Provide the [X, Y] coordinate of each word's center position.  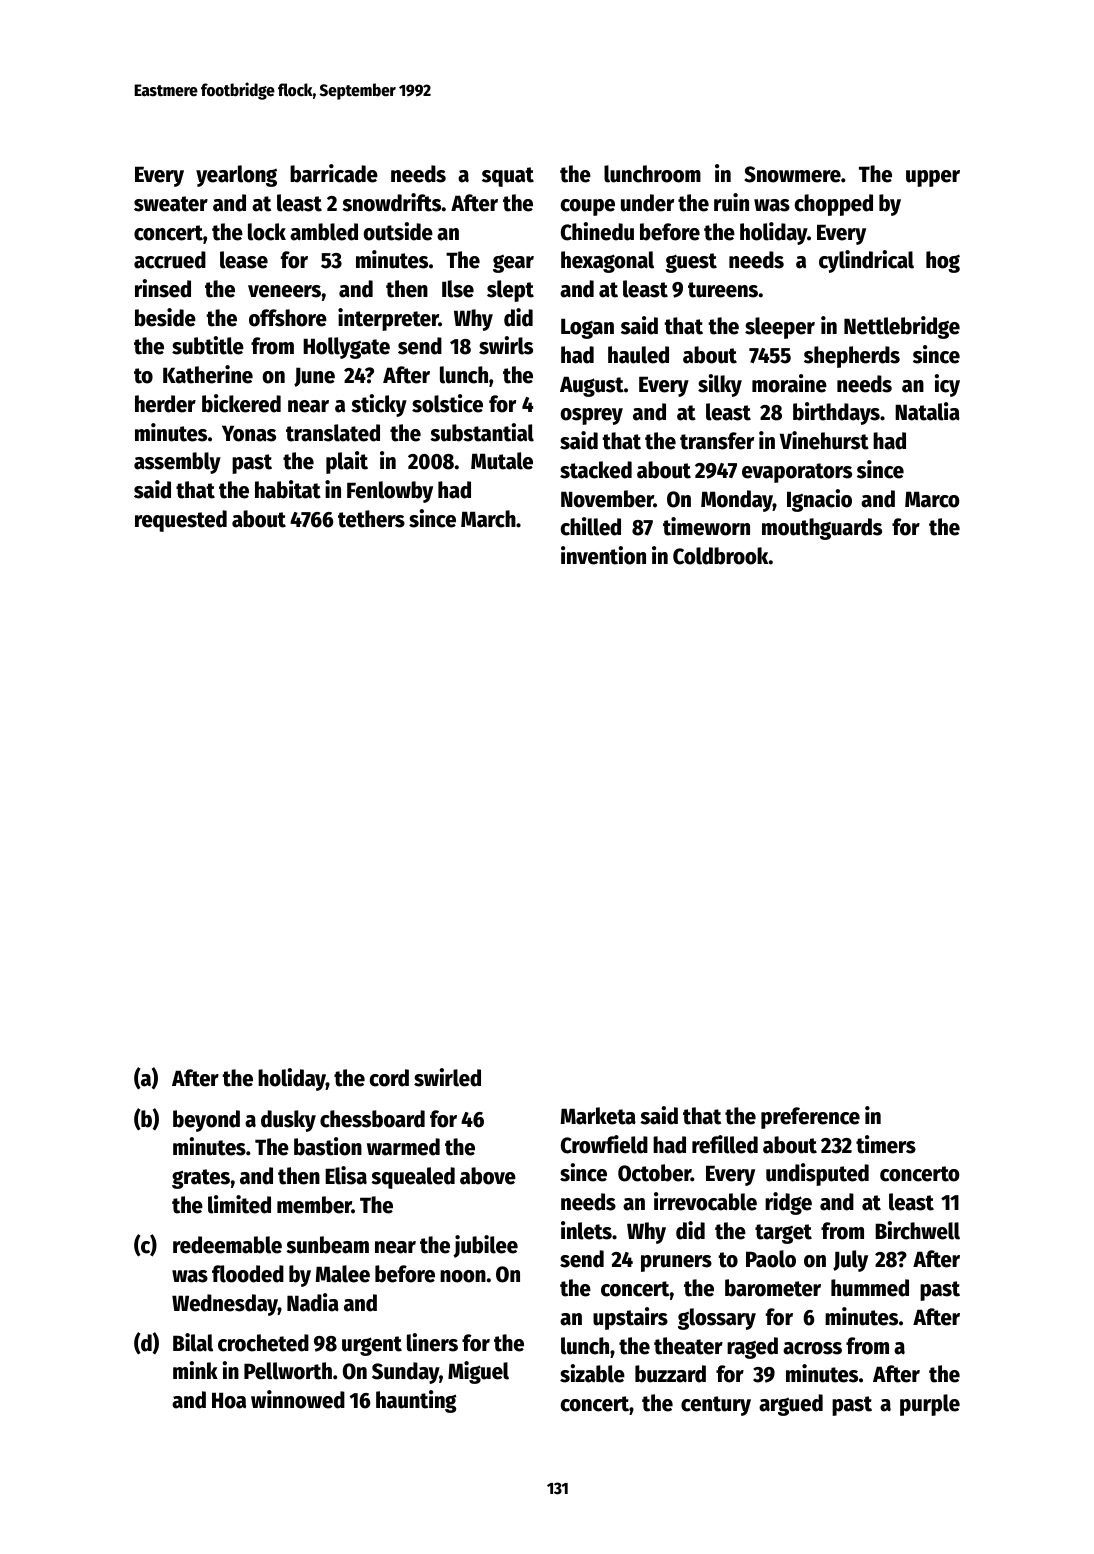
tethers [371, 519]
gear [513, 264]
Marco [932, 499]
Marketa [598, 1116]
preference [810, 1118]
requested [181, 521]
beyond [206, 1121]
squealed [413, 1178]
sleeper [780, 328]
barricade [334, 173]
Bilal [193, 1342]
